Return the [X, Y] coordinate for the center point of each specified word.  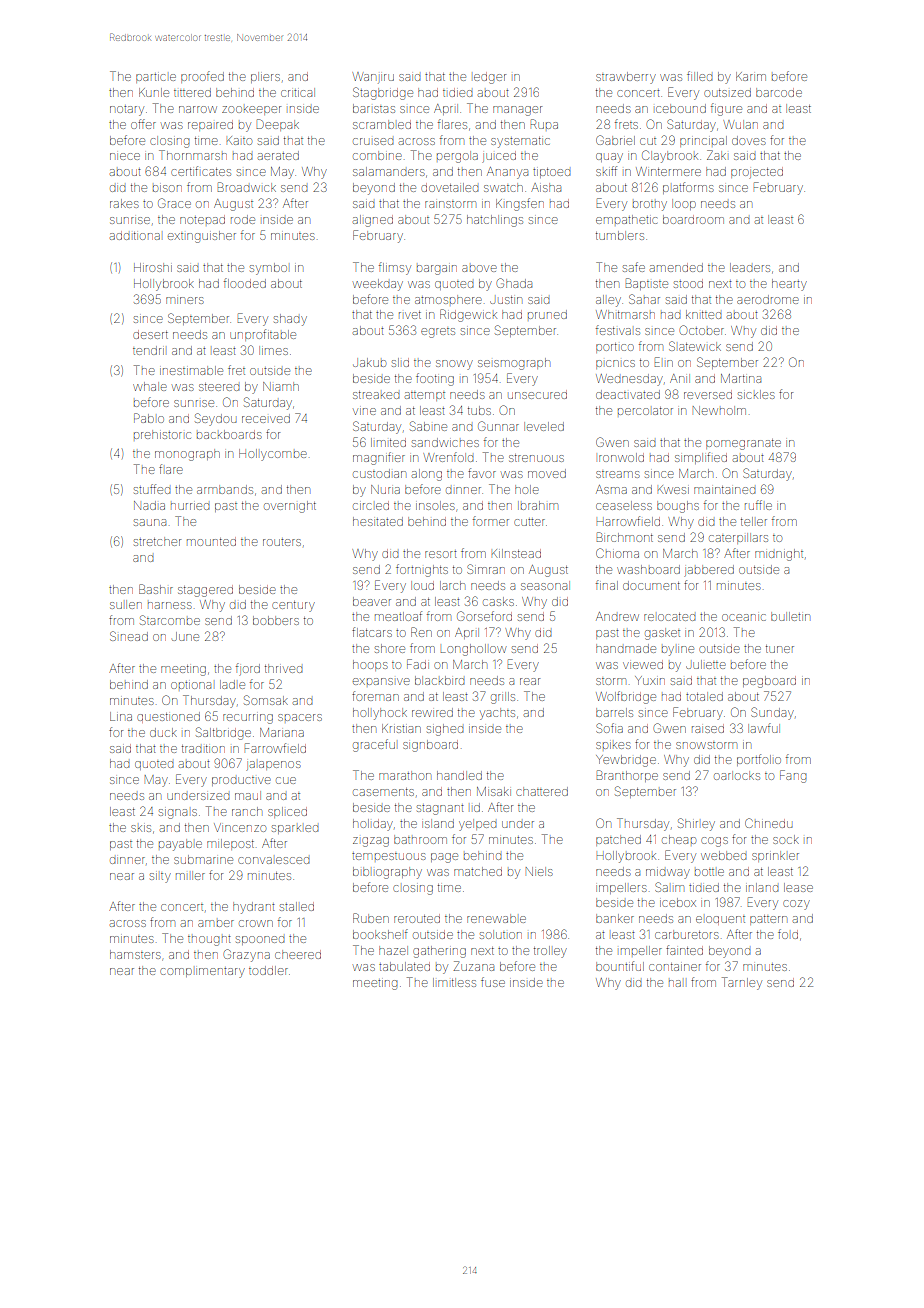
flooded [245, 283]
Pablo [149, 418]
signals [178, 814]
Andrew [617, 616]
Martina [741, 378]
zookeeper [251, 110]
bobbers [276, 620]
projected [757, 173]
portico [615, 348]
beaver [372, 601]
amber [216, 923]
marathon [405, 775]
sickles [756, 394]
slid [400, 362]
